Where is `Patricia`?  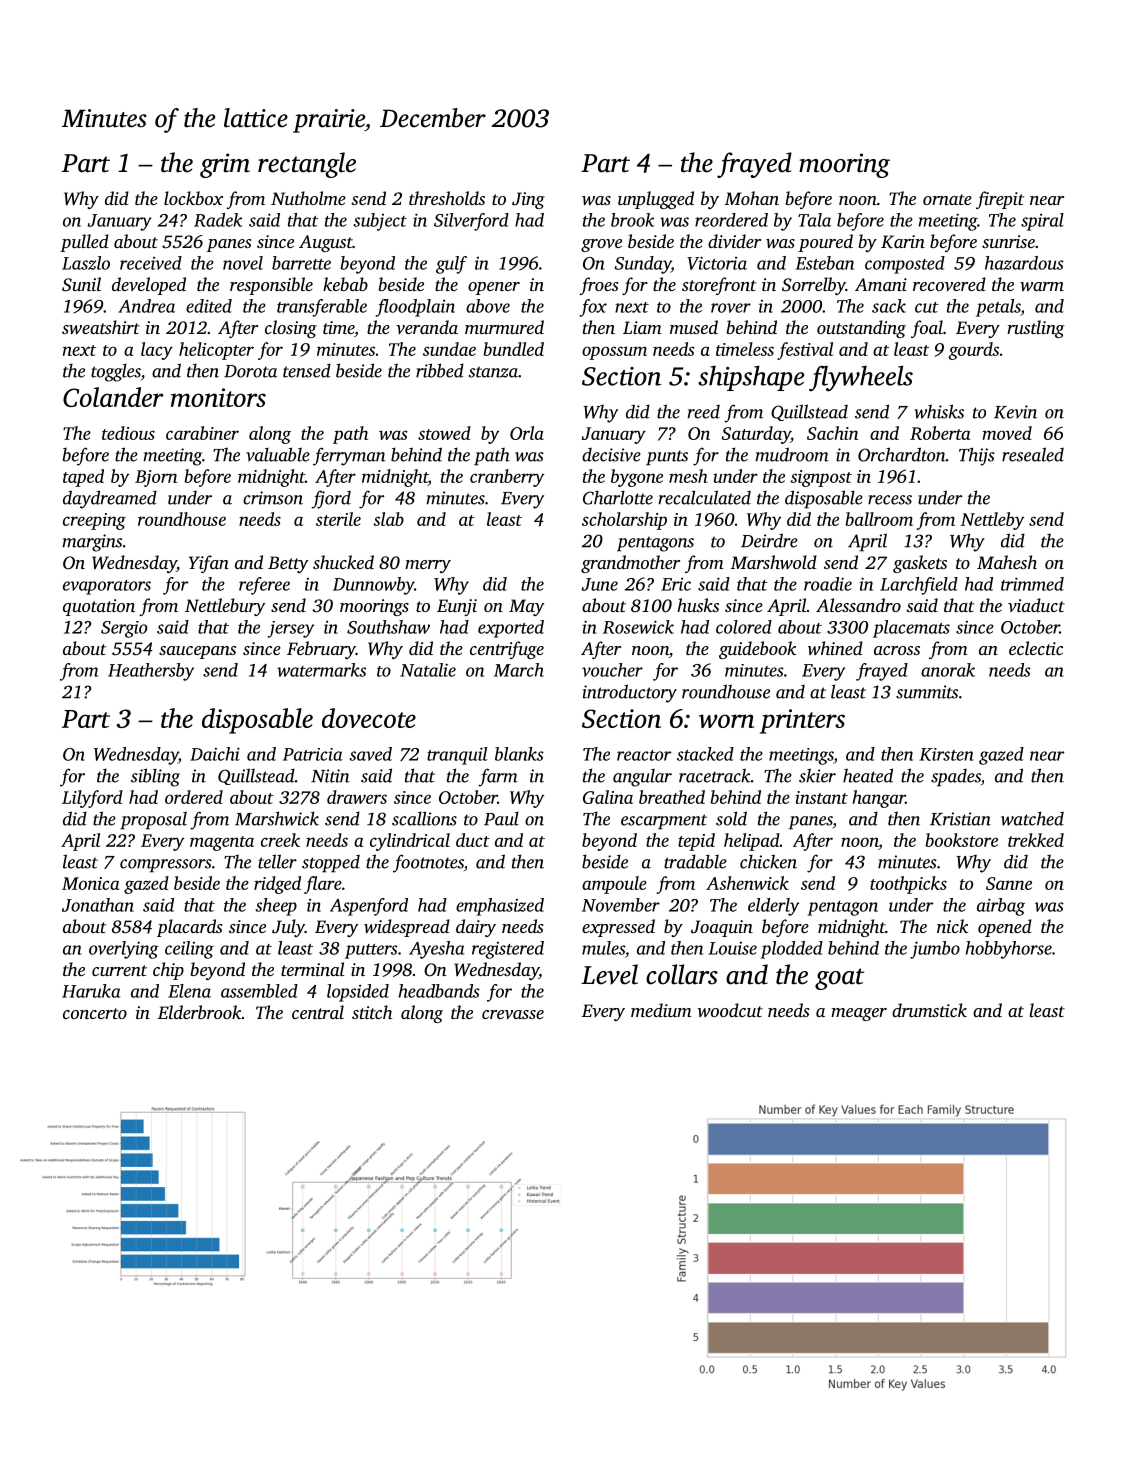 Patricia is located at coordinates (313, 754).
